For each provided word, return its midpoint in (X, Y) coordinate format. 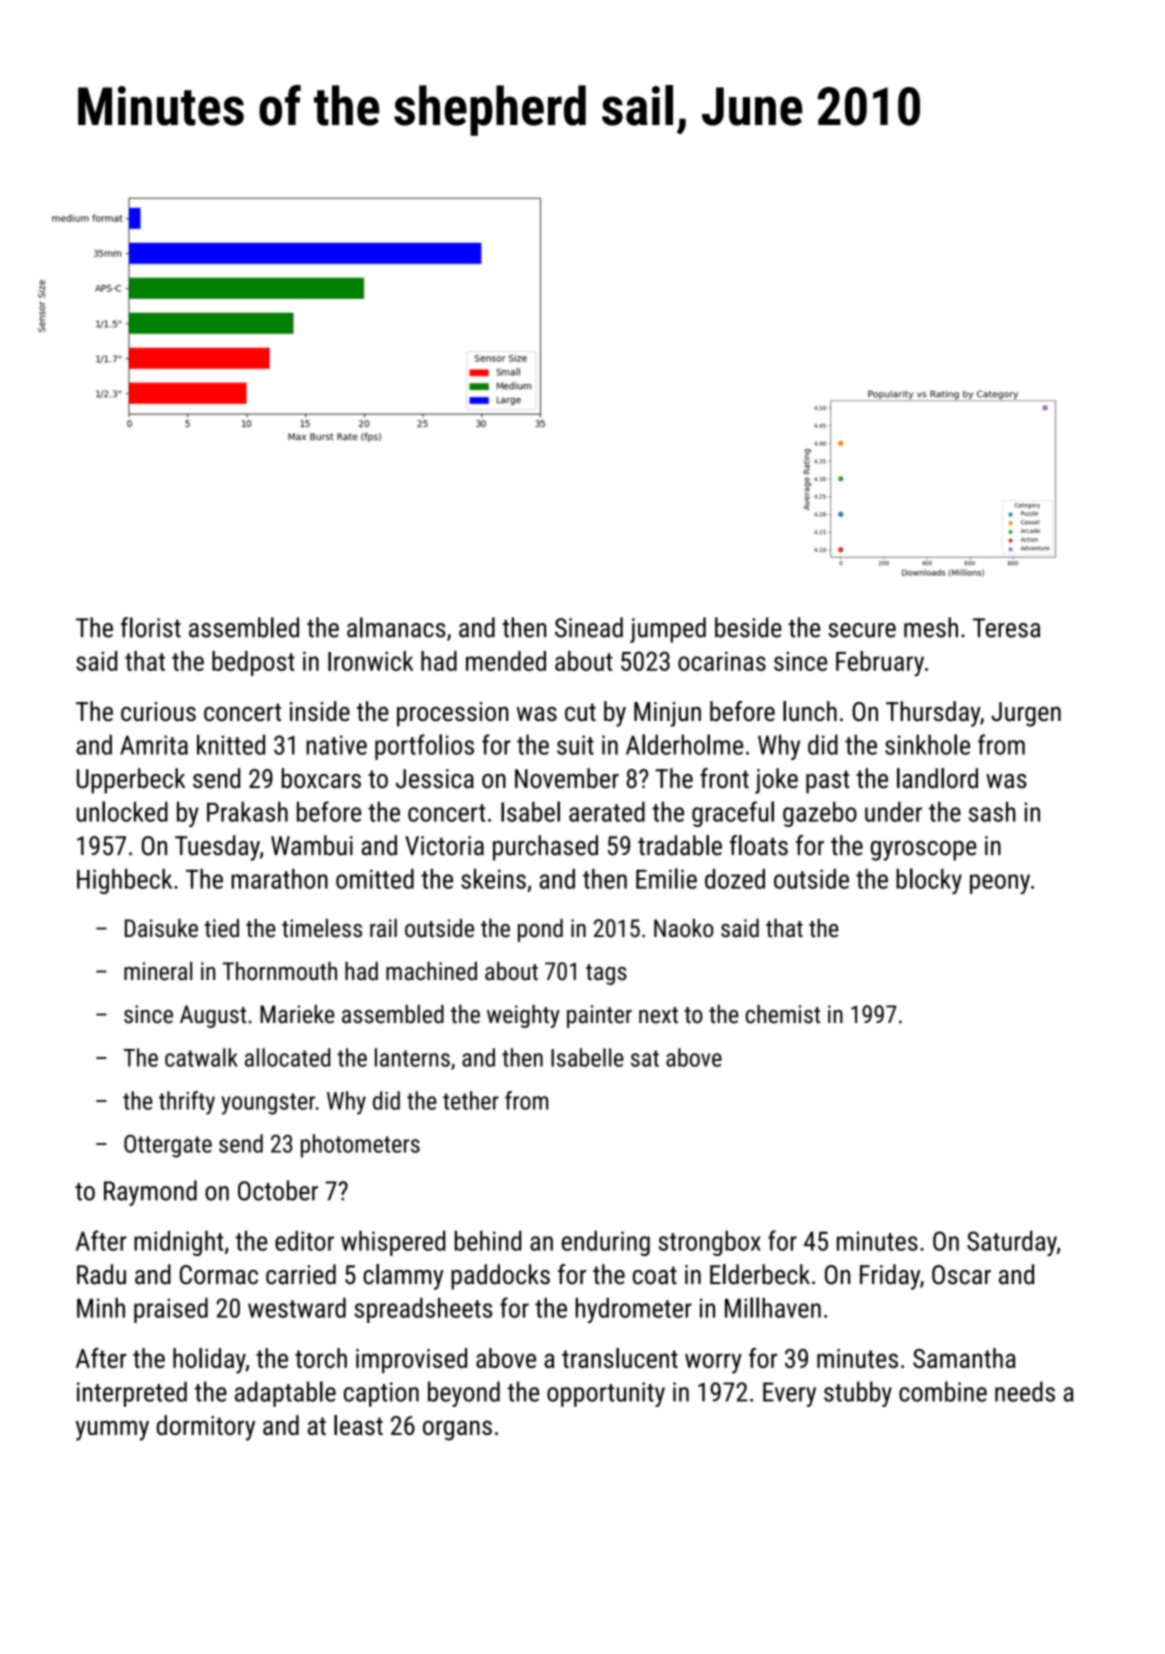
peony (1000, 884)
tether (471, 1100)
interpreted (132, 1394)
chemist (783, 1014)
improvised (411, 1360)
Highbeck (124, 881)
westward (297, 1308)
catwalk (201, 1057)
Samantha (964, 1358)
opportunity (606, 1394)
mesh (931, 627)
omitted (375, 879)
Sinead (589, 627)
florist (151, 627)
